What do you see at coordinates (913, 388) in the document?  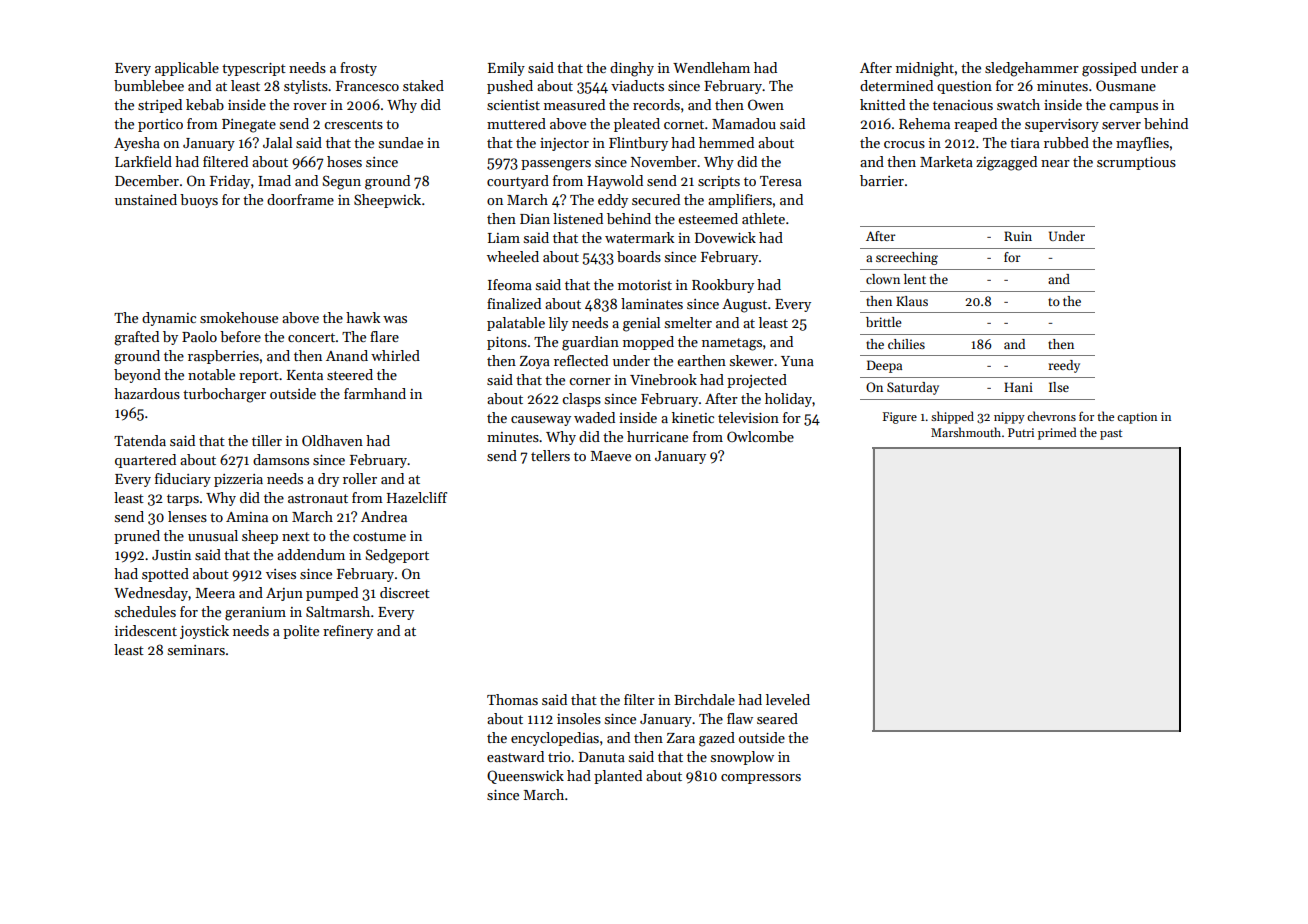 I see `Saturday` at bounding box center [913, 388].
